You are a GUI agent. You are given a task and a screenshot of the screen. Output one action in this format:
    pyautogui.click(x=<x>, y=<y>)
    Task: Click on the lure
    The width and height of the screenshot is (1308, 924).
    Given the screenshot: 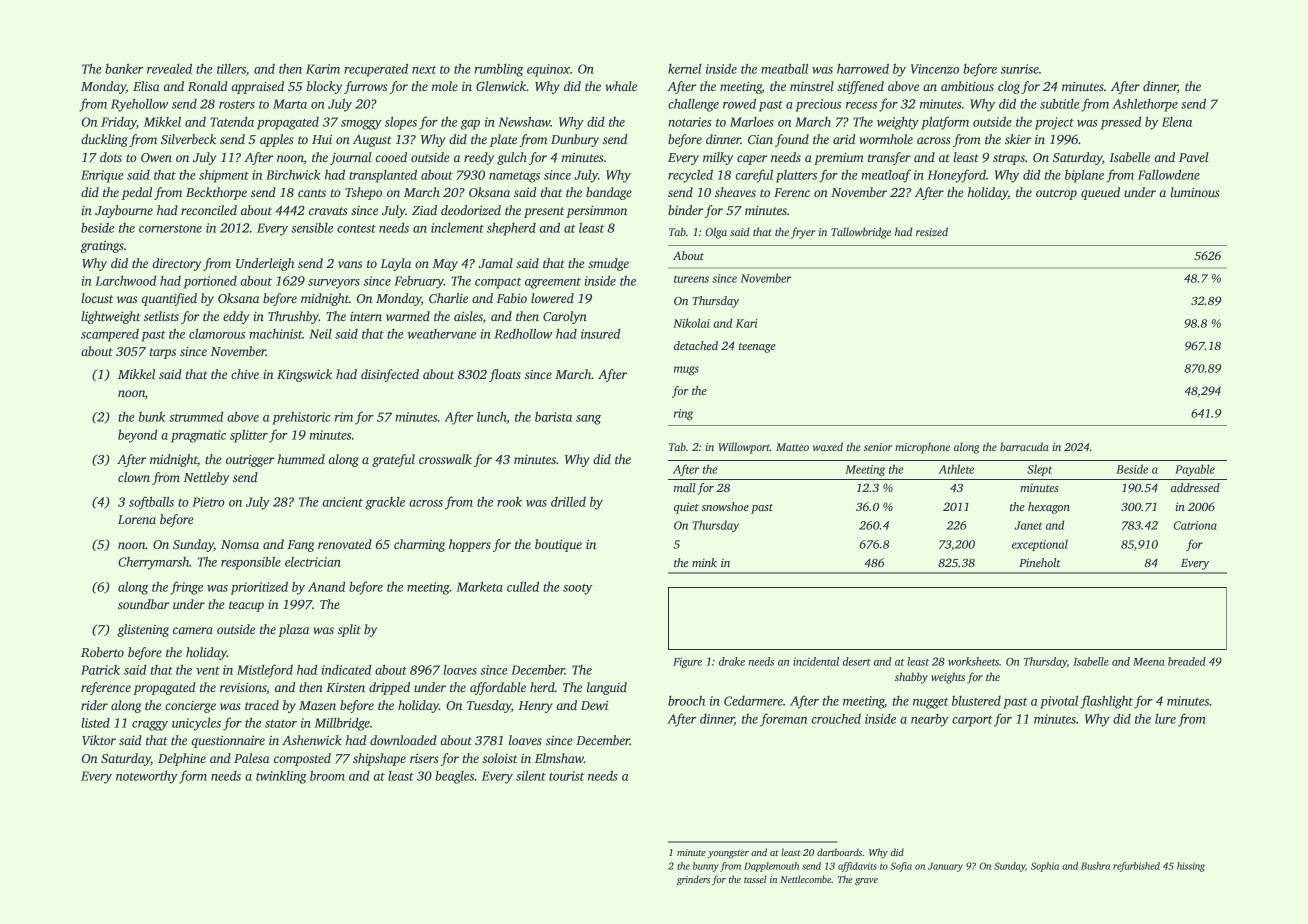 What is the action you would take?
    pyautogui.click(x=1165, y=719)
